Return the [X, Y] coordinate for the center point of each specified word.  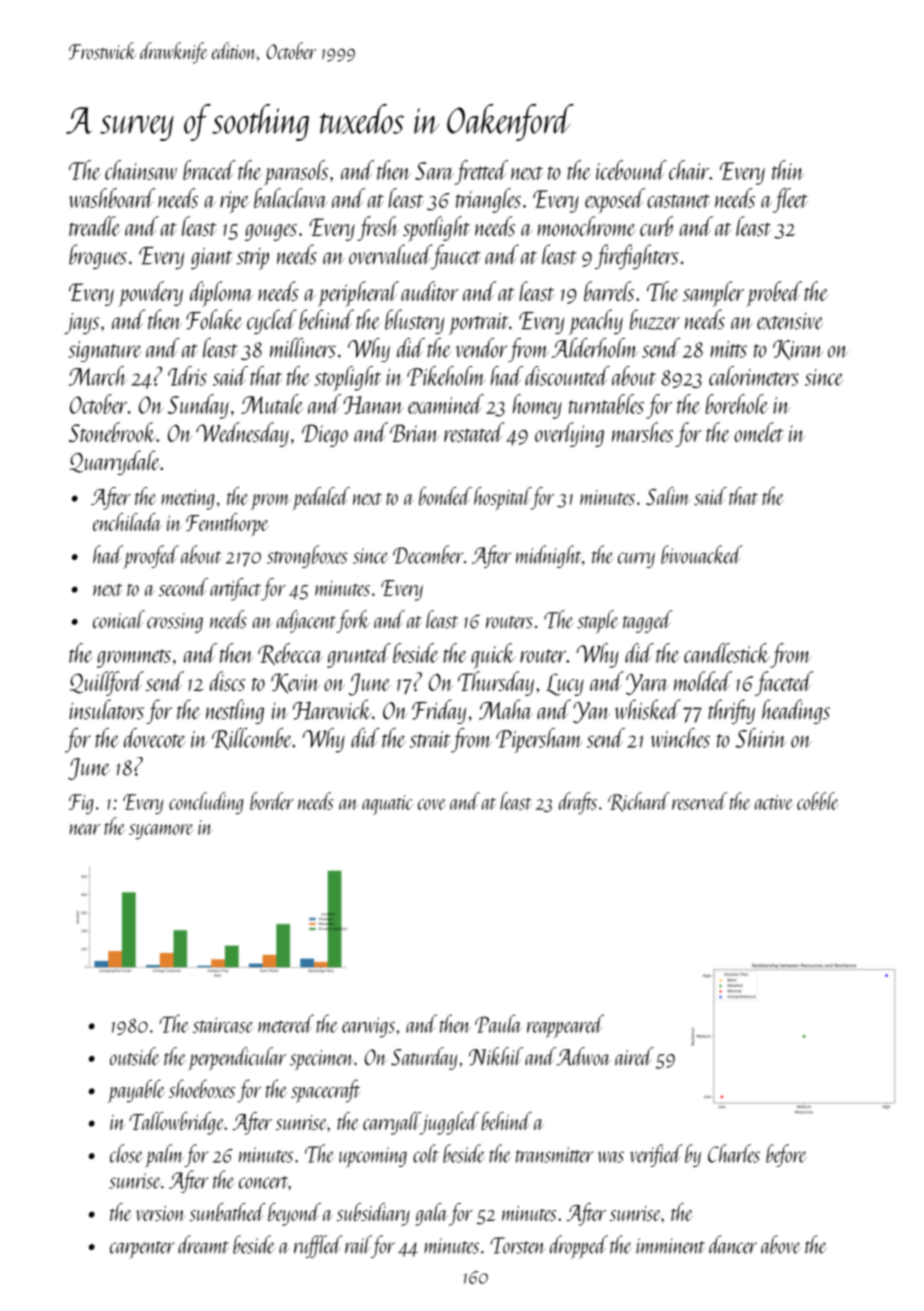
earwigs [368, 1027]
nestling [235, 711]
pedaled [321, 499]
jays [81, 323]
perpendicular [237, 1059]
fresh [378, 228]
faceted [784, 683]
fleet [790, 200]
